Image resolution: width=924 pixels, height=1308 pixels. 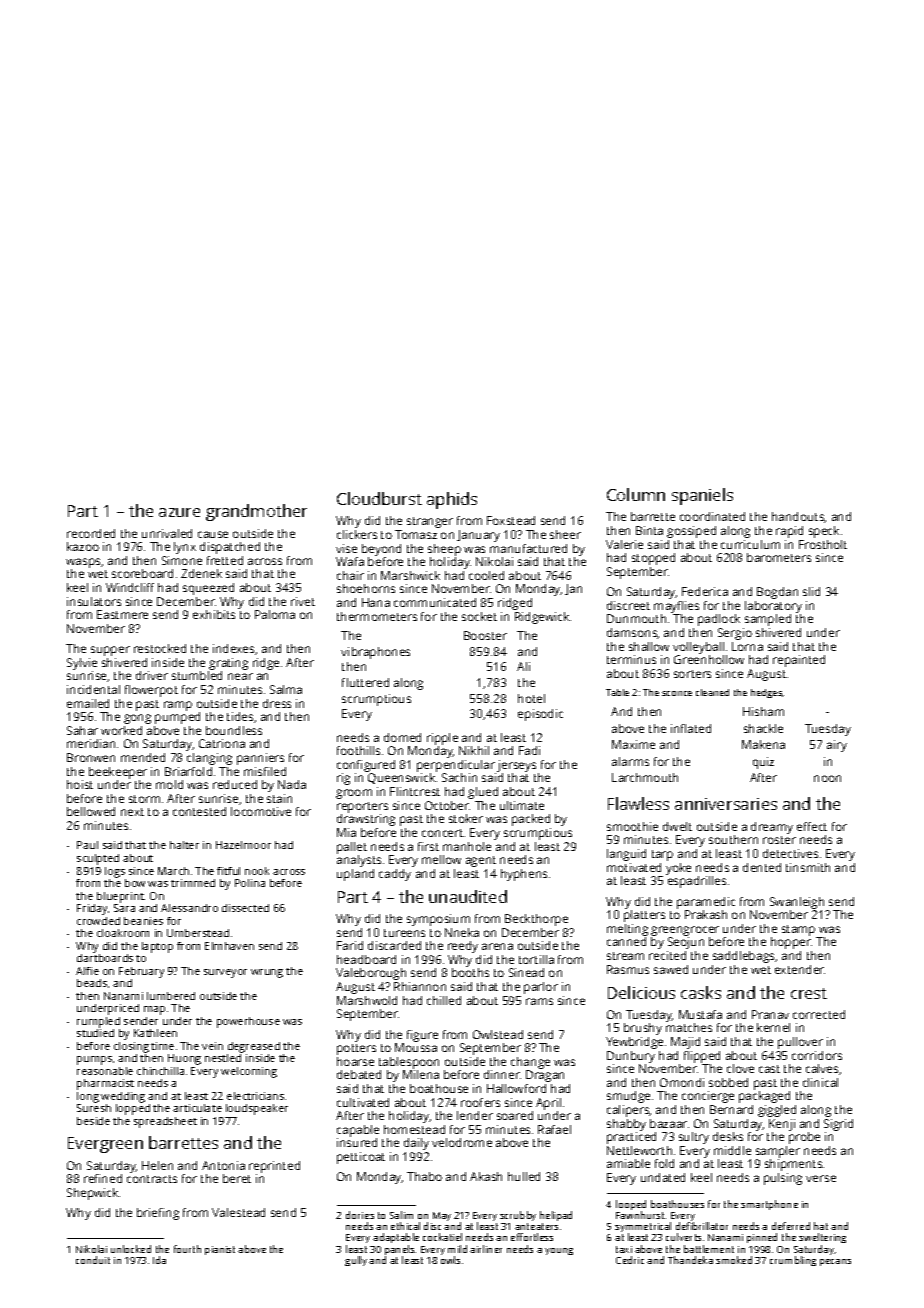 What do you see at coordinates (375, 653) in the screenshot?
I see `vibraphones` at bounding box center [375, 653].
